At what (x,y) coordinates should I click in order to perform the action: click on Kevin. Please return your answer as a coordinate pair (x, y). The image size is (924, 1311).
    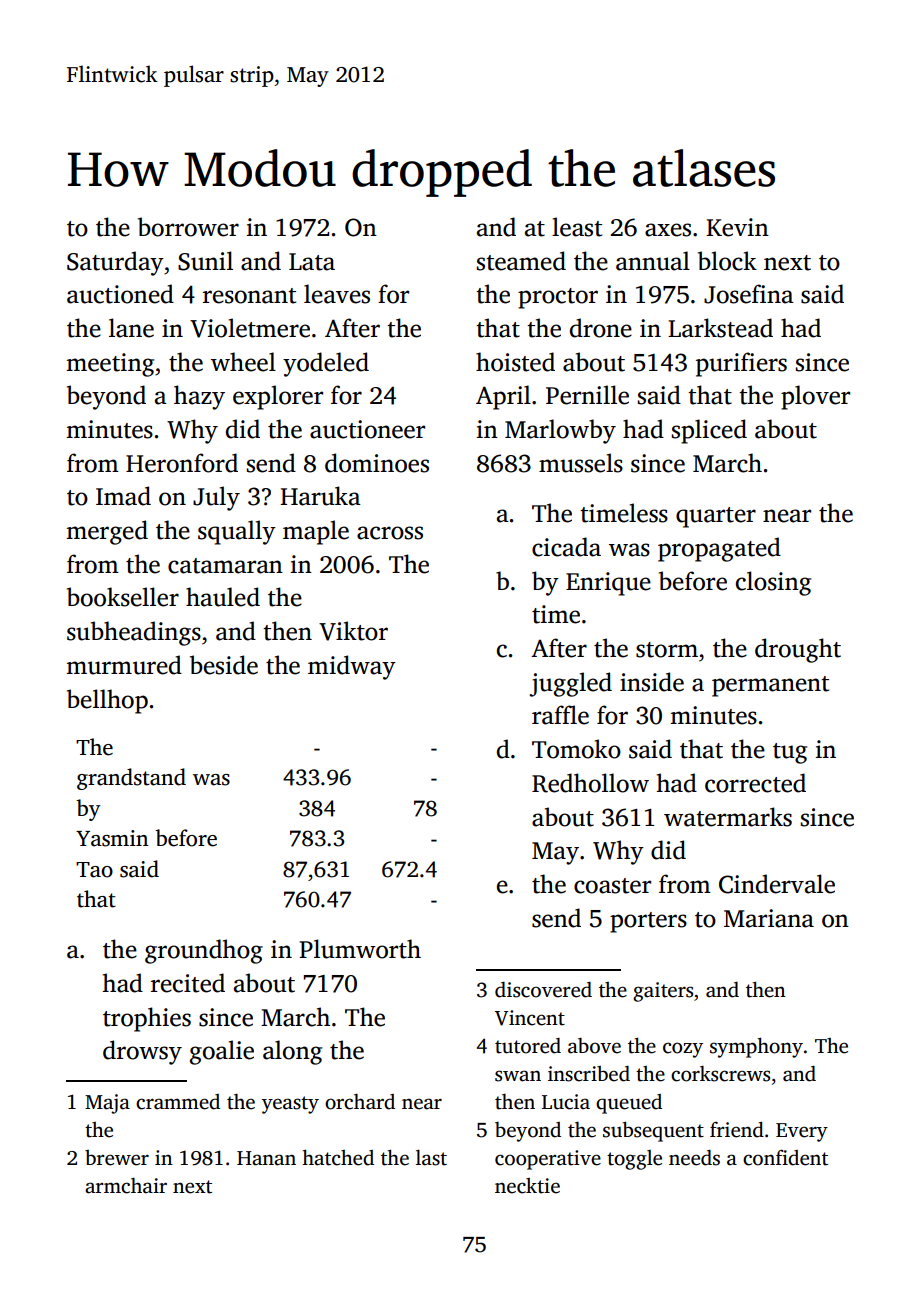
    Looking at the image, I should click on (737, 227).
